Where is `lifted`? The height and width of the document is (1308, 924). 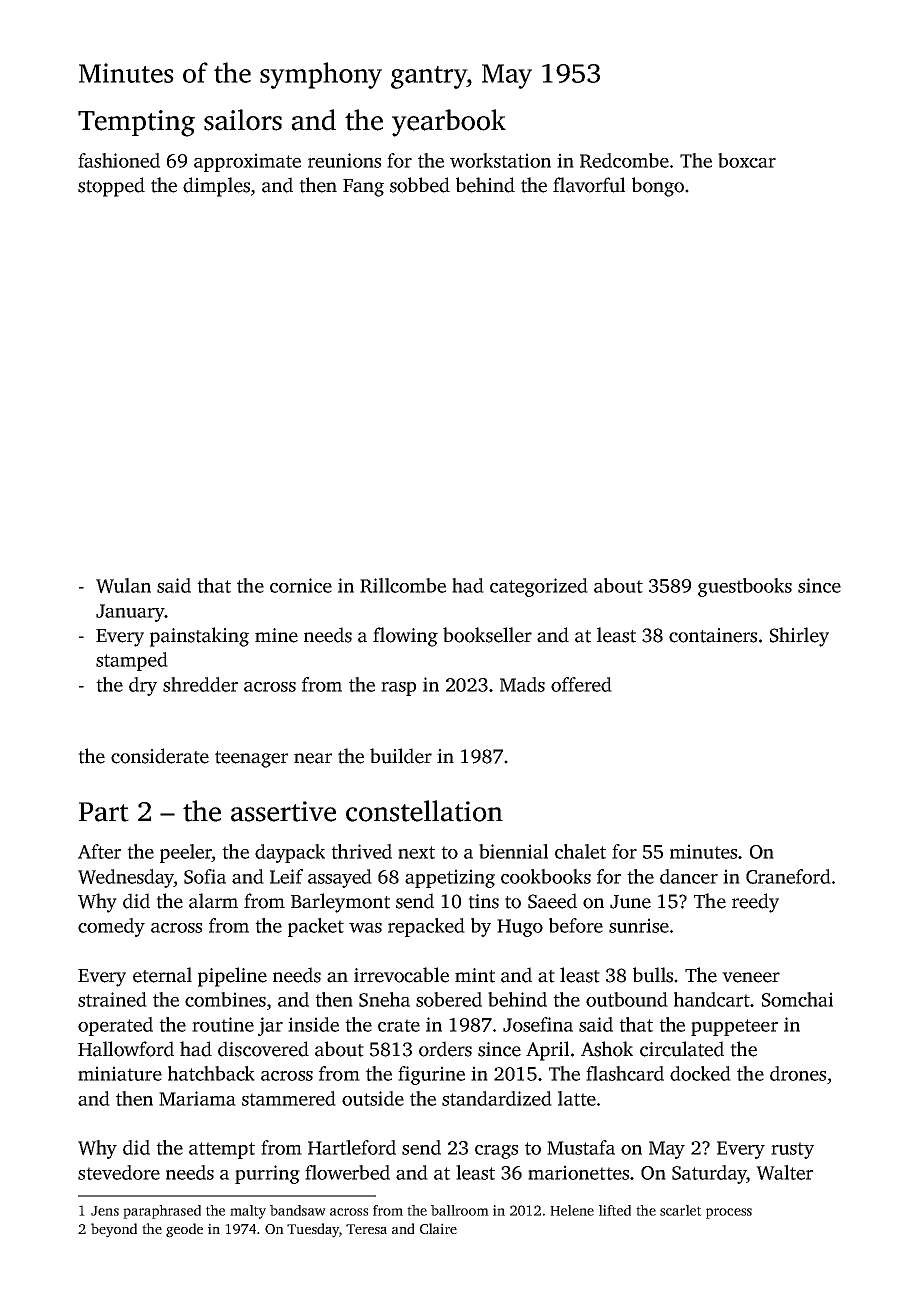
lifted is located at coordinates (615, 1210).
